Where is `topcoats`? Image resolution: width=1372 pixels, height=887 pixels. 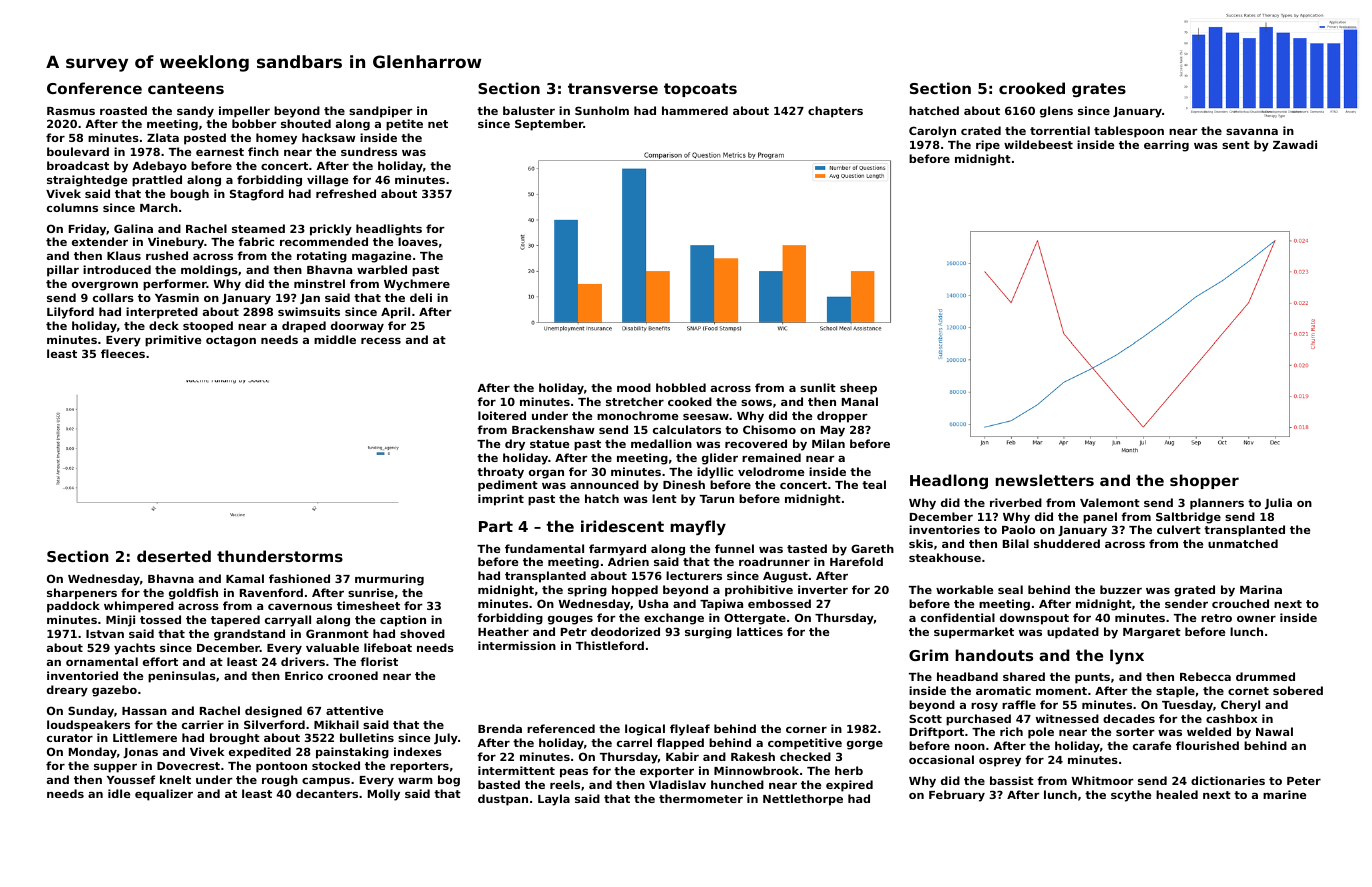
topcoats is located at coordinates (700, 90).
